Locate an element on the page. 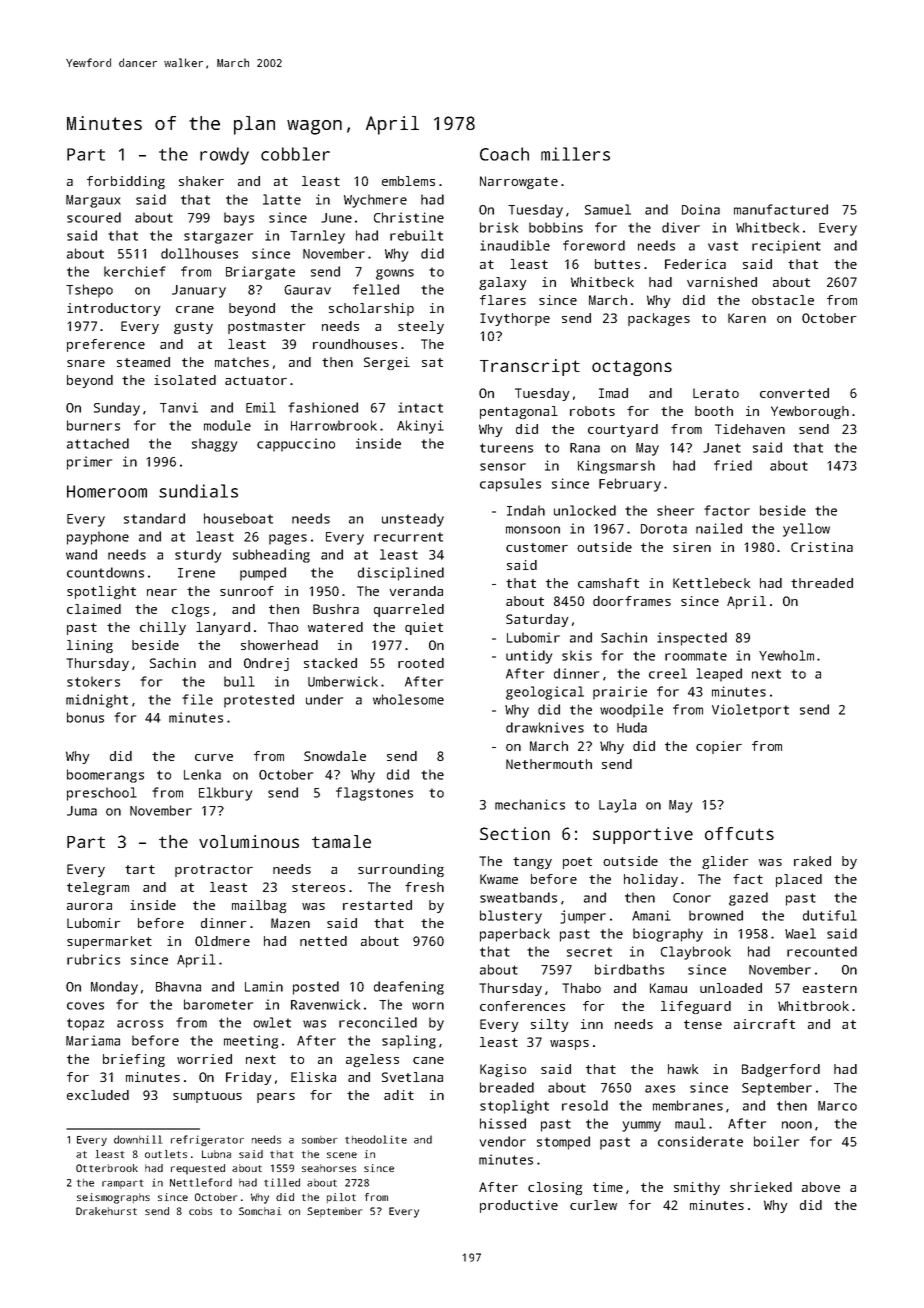  Yewborough is located at coordinates (810, 412).
